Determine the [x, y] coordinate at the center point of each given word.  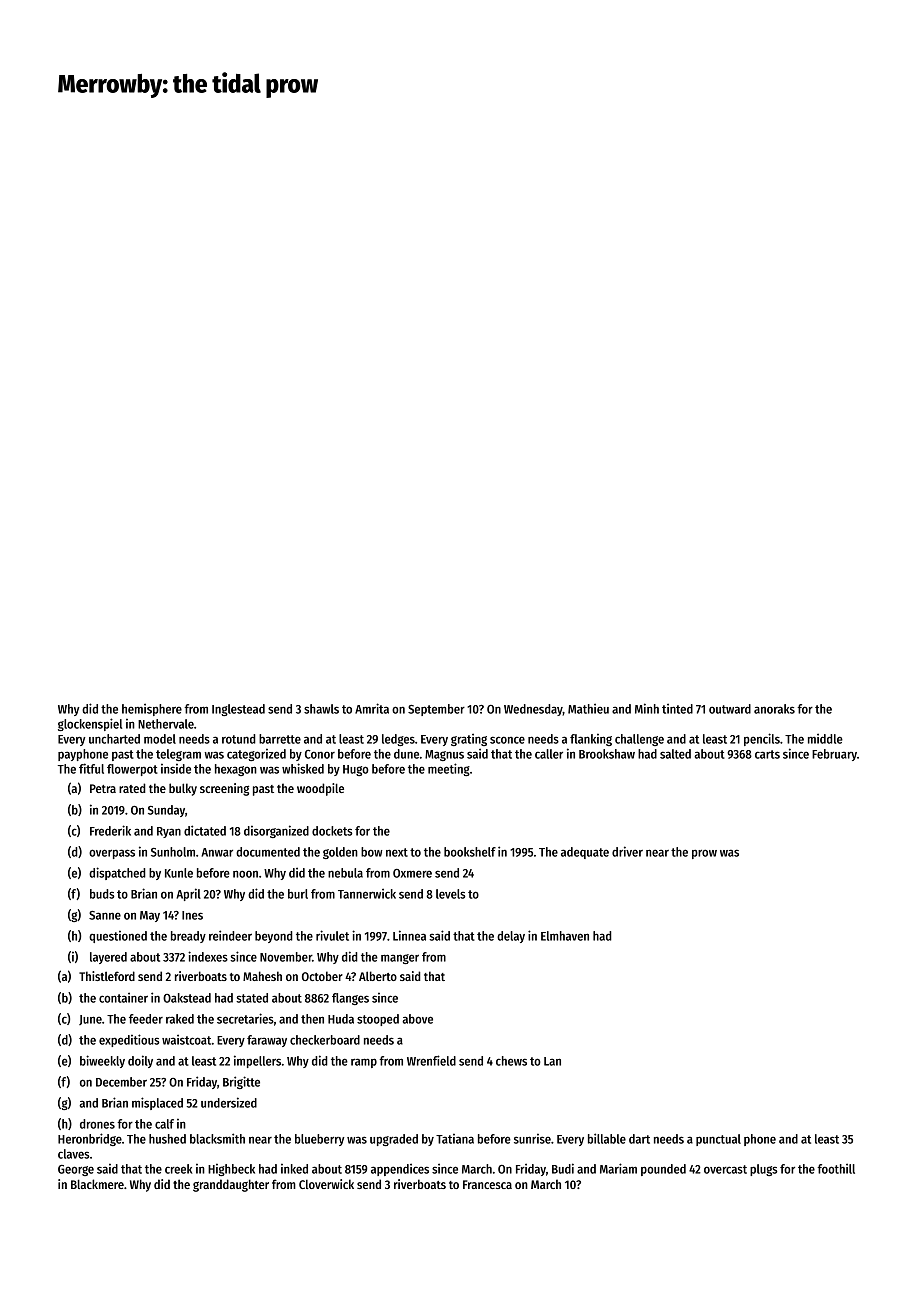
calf [164, 1124]
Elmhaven [565, 936]
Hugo [356, 770]
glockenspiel [90, 724]
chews [511, 1061]
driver [627, 851]
